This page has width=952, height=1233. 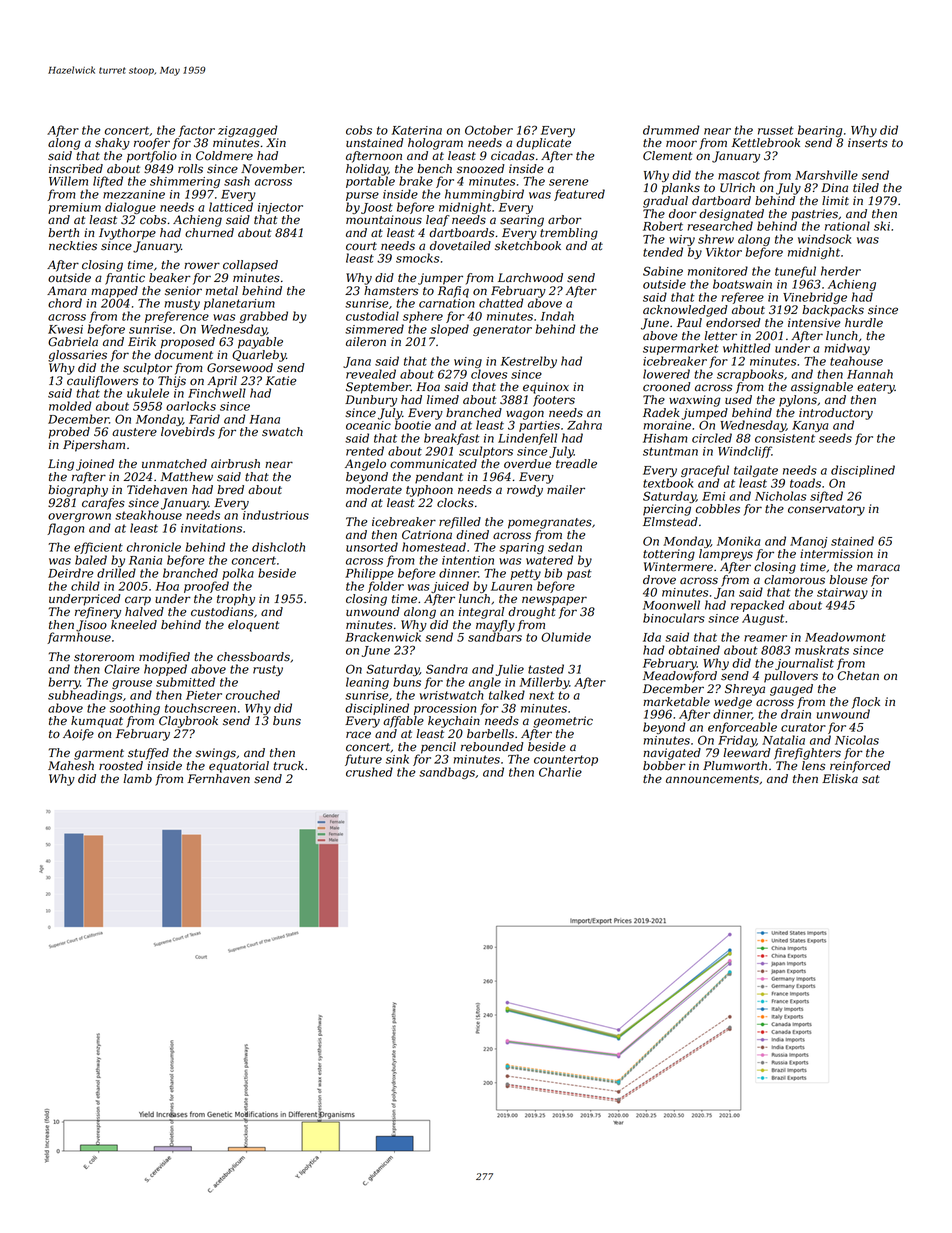 What do you see at coordinates (747, 348) in the page?
I see `whittled` at bounding box center [747, 348].
